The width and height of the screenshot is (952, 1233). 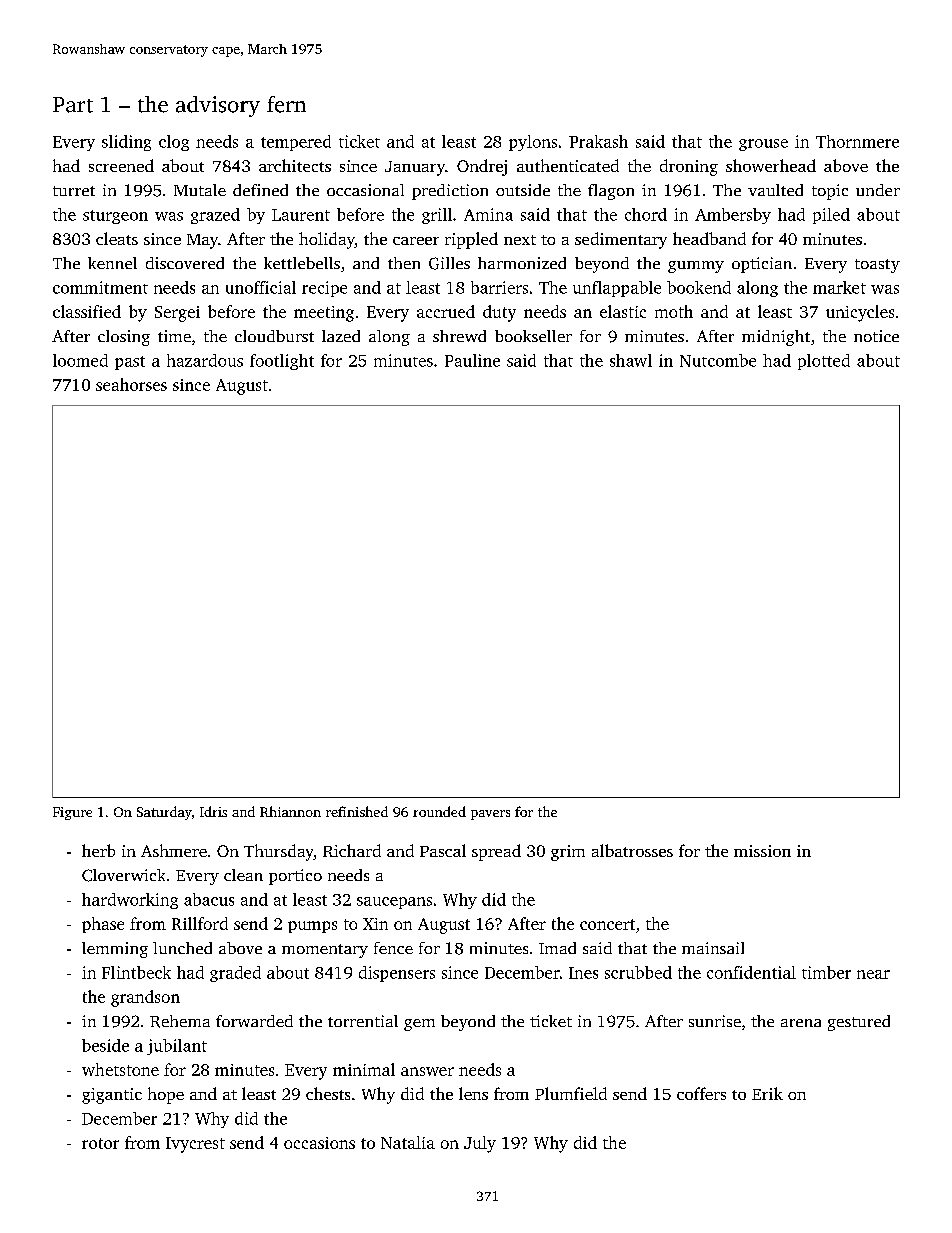 What do you see at coordinates (166, 1095) in the screenshot?
I see `hope` at bounding box center [166, 1095].
